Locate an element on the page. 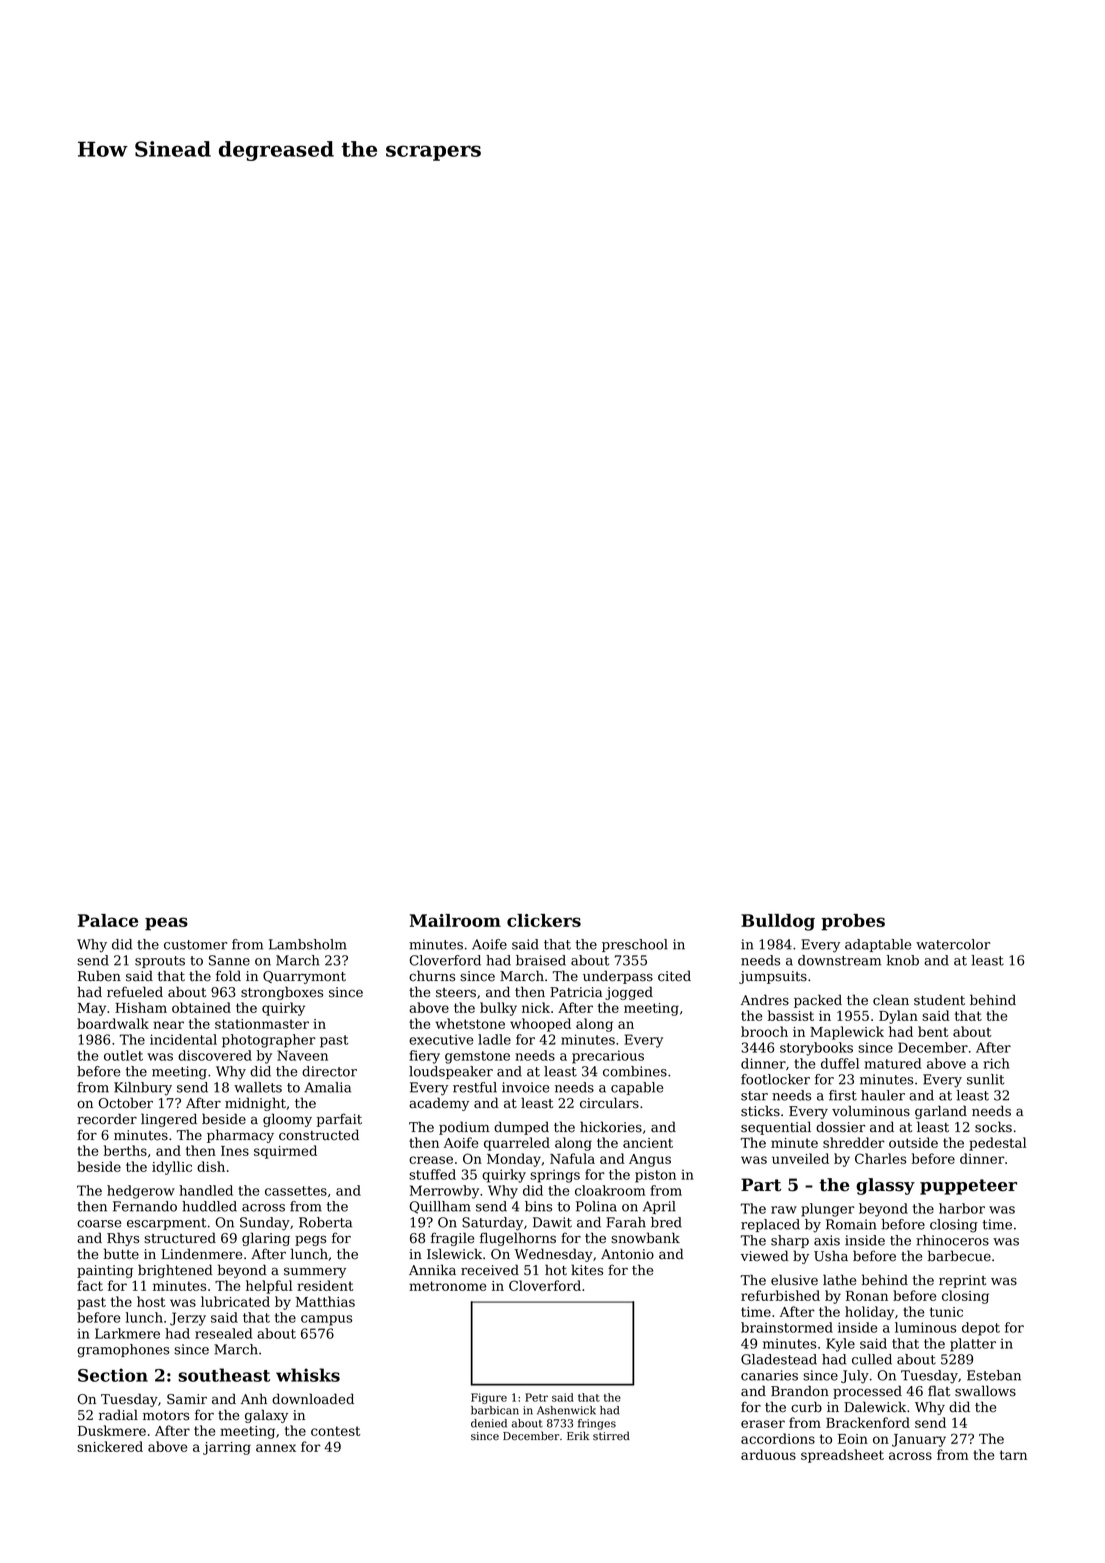  Erik is located at coordinates (578, 1435).
